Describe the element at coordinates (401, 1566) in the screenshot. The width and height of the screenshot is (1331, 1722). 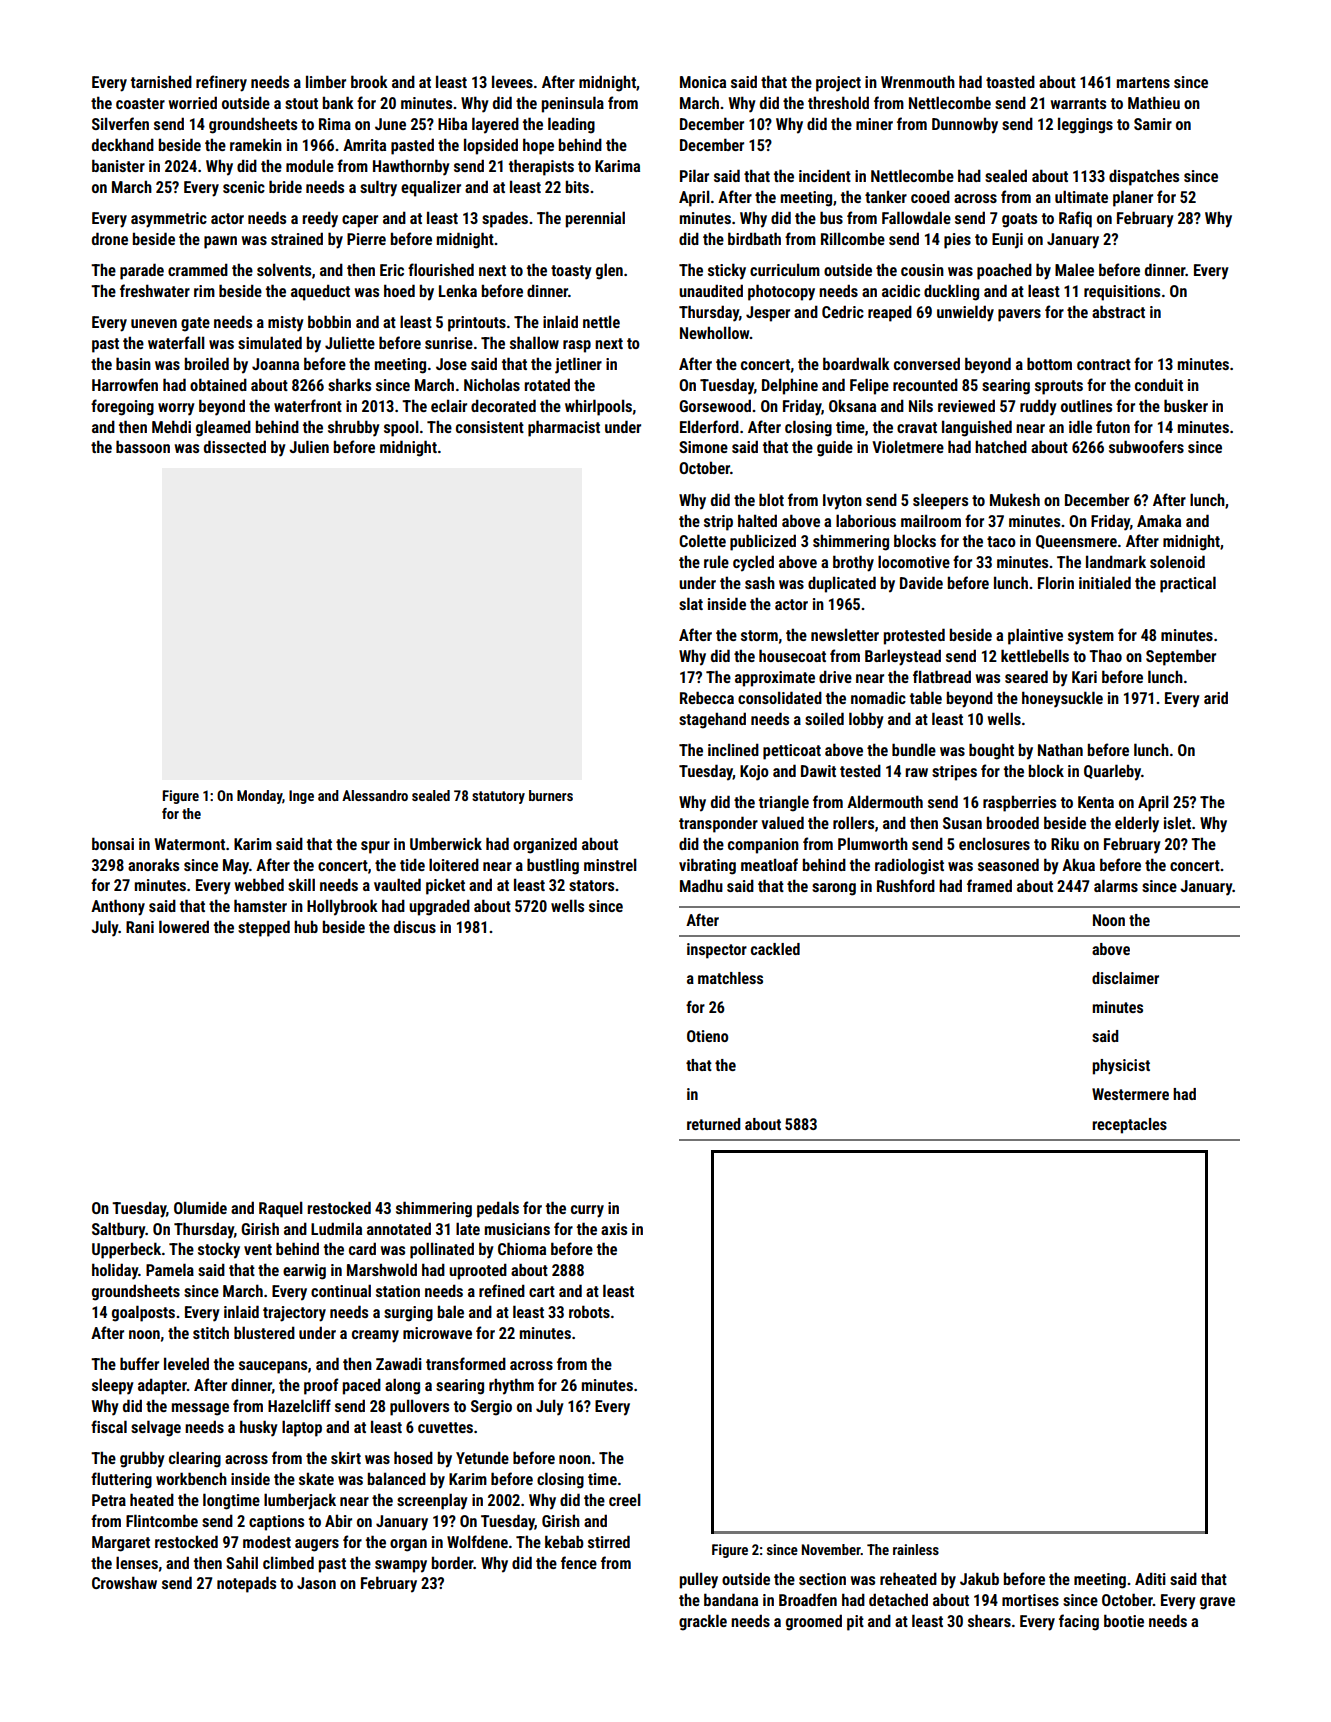
I see `swampy` at that location.
